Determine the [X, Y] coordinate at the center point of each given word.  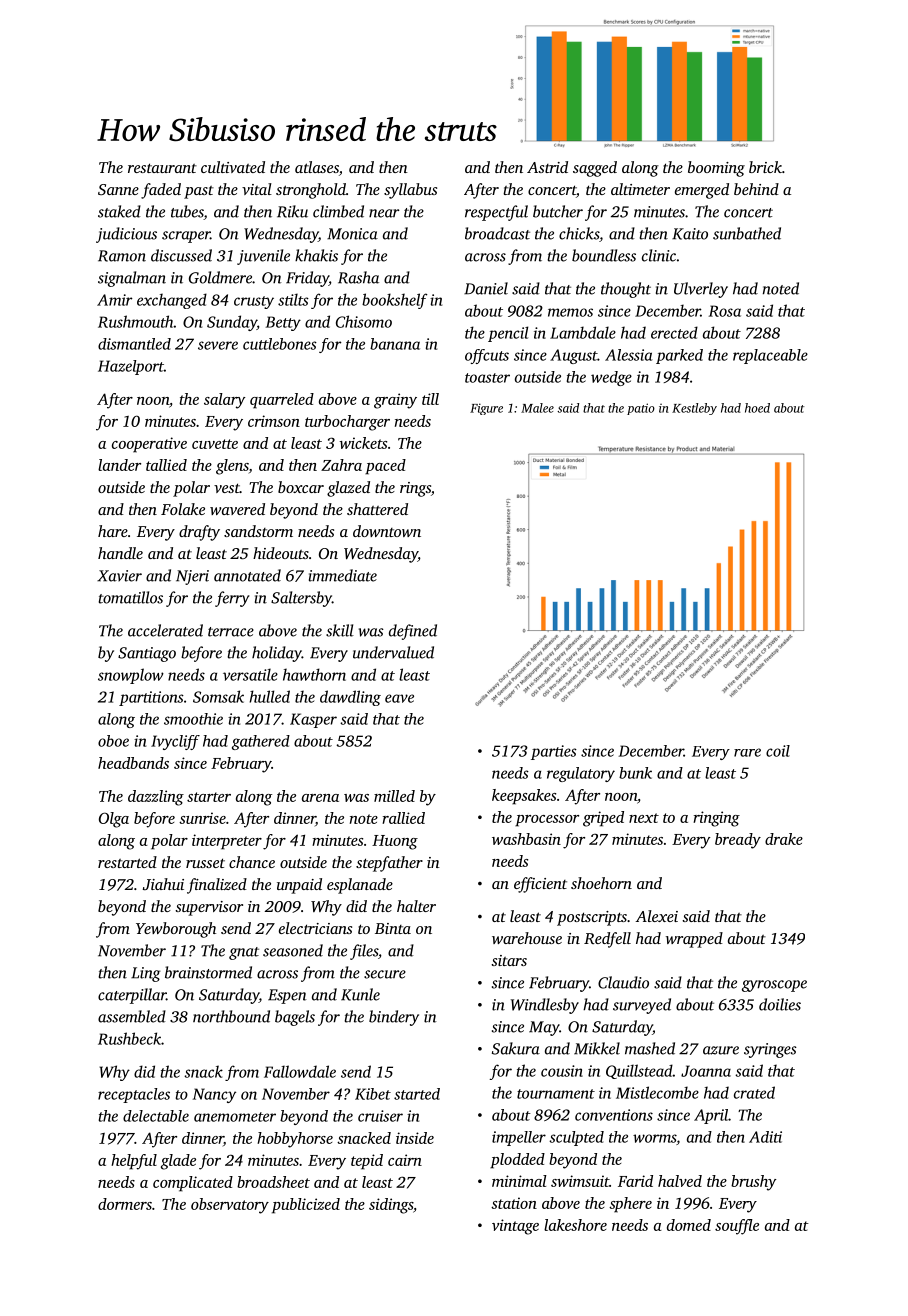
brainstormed [208, 972]
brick [765, 167]
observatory [230, 1206]
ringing [716, 819]
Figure [486, 409]
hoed [757, 408]
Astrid [547, 167]
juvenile [263, 257]
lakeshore [575, 1225]
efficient [540, 885]
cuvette [215, 444]
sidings [391, 1206]
